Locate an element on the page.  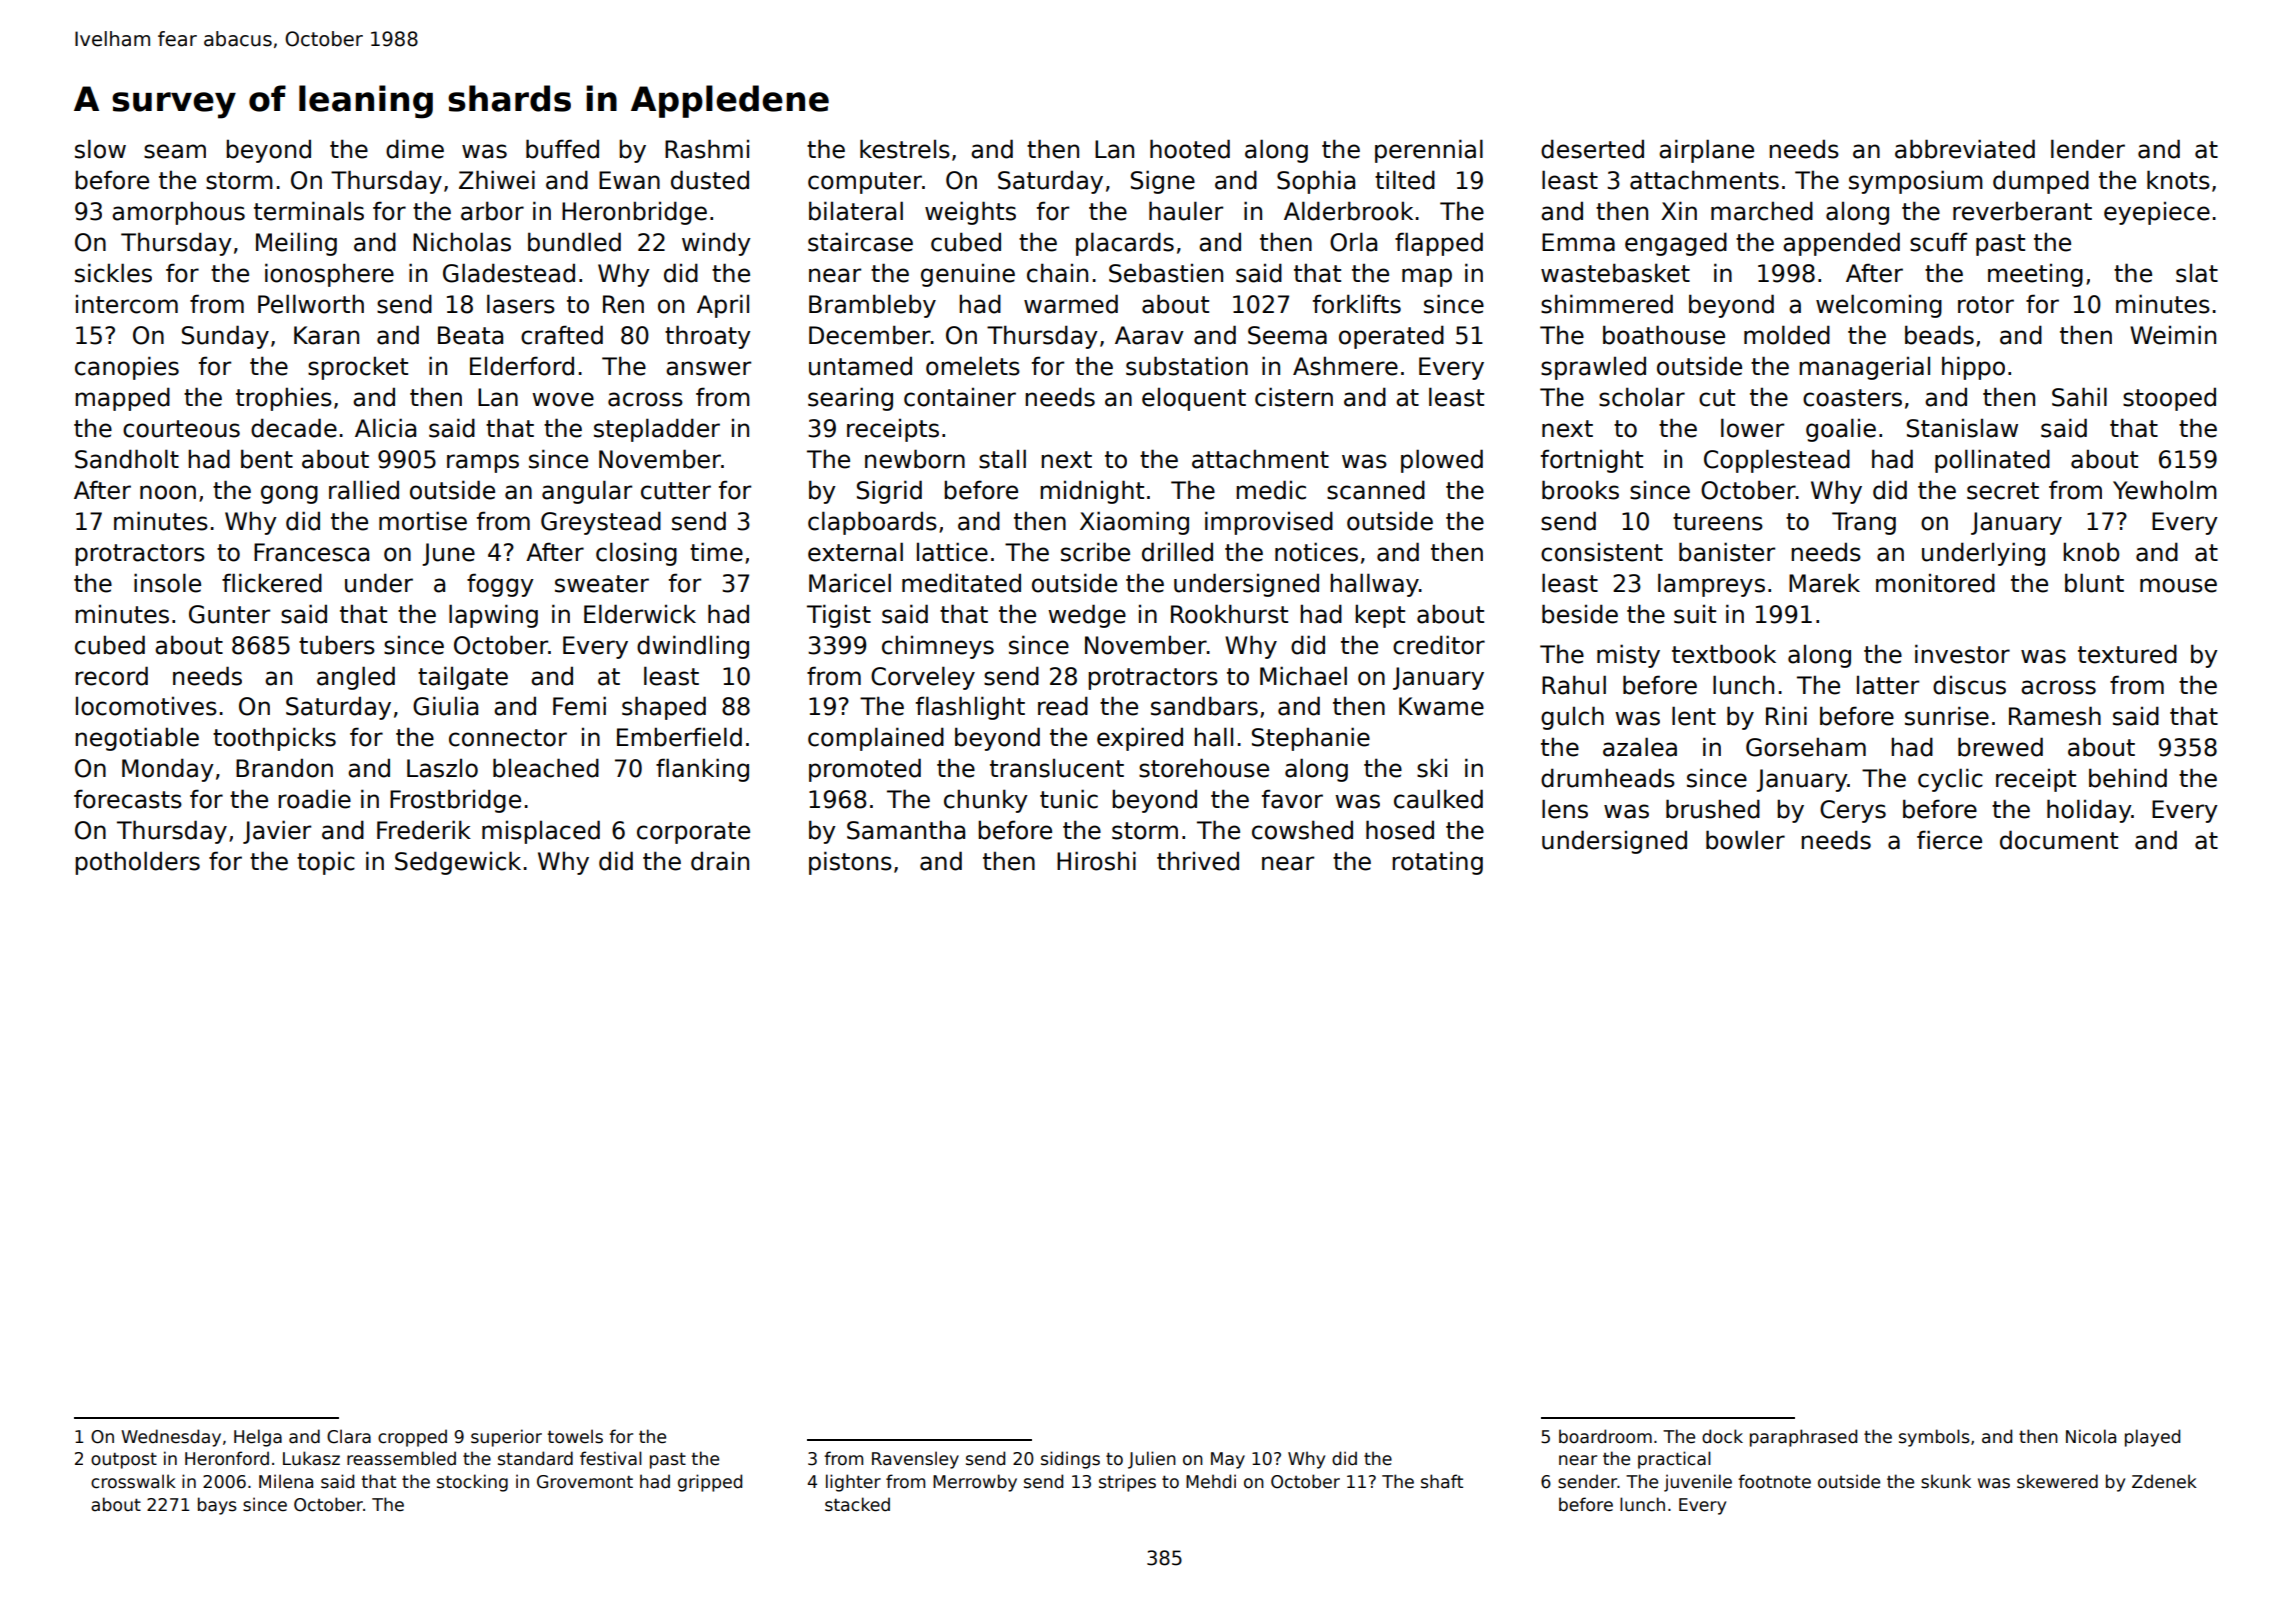
Julien is located at coordinates (1152, 1460).
